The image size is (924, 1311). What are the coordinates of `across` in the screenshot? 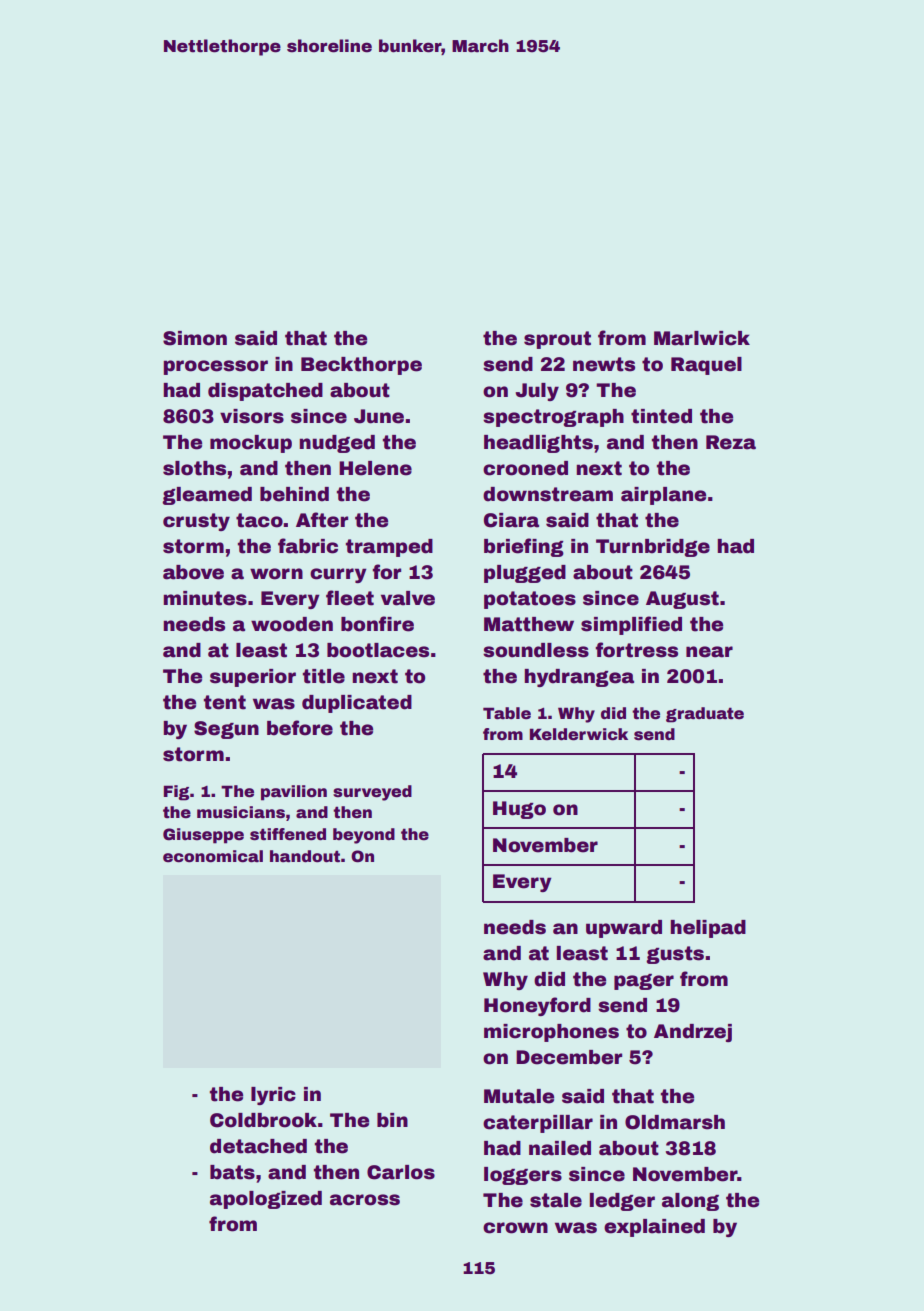 It's located at (365, 1200).
